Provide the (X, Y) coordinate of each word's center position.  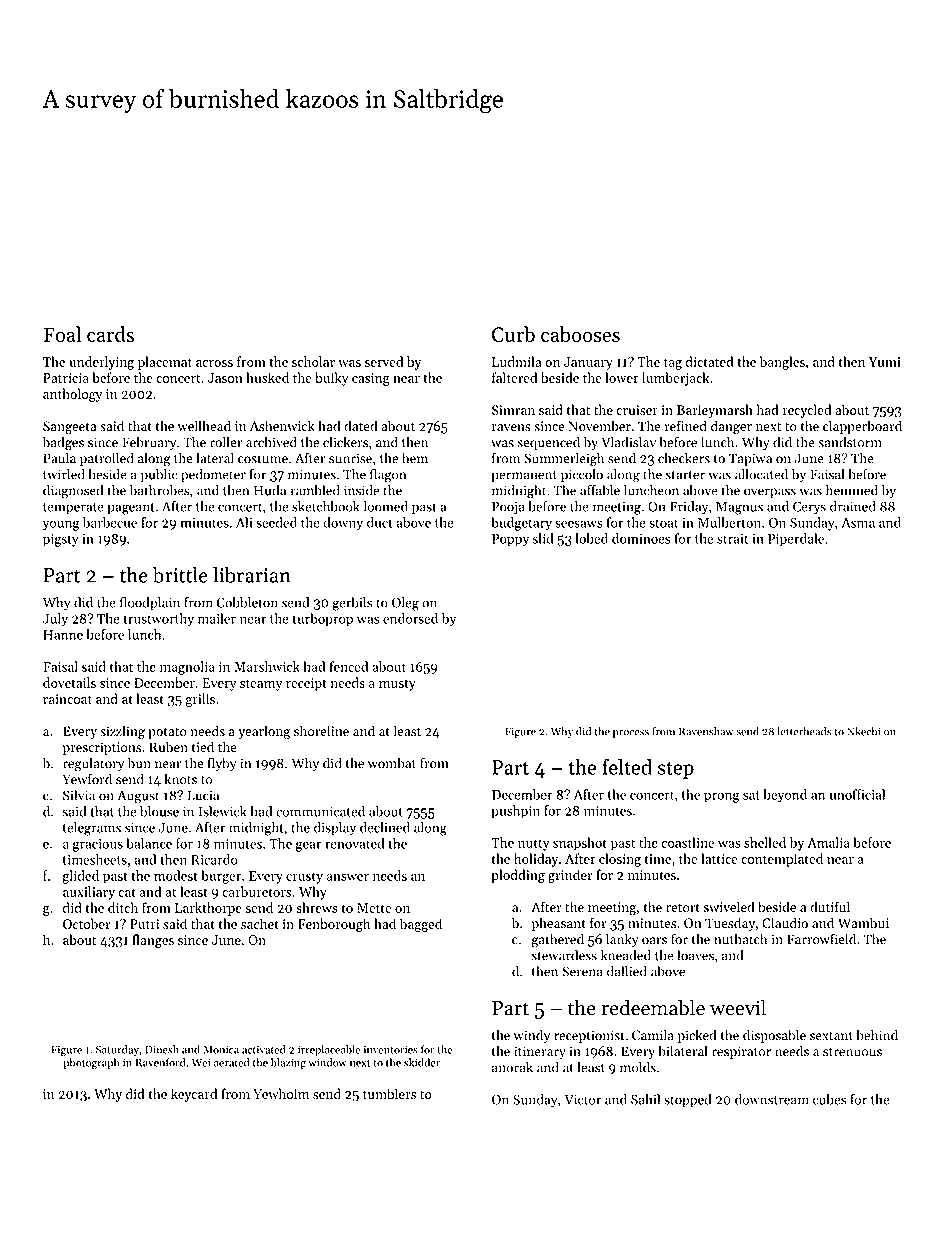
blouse (159, 811)
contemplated (782, 860)
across (214, 363)
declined (385, 827)
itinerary (540, 1052)
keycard (194, 1095)
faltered (514, 377)
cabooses (580, 334)
